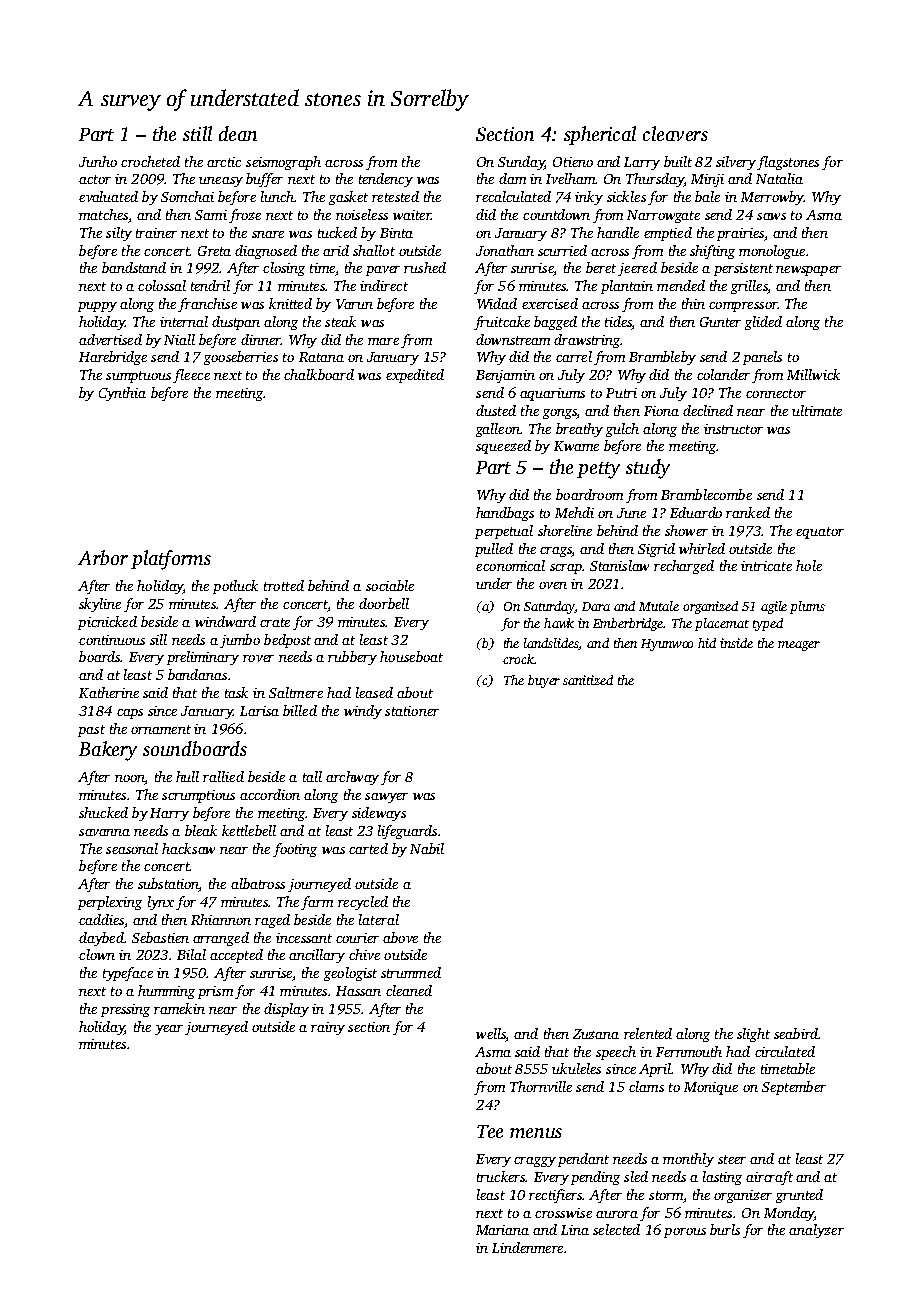 Image resolution: width=924 pixels, height=1314 pixels. Describe the element at coordinates (364, 954) in the screenshot. I see `chive` at that location.
